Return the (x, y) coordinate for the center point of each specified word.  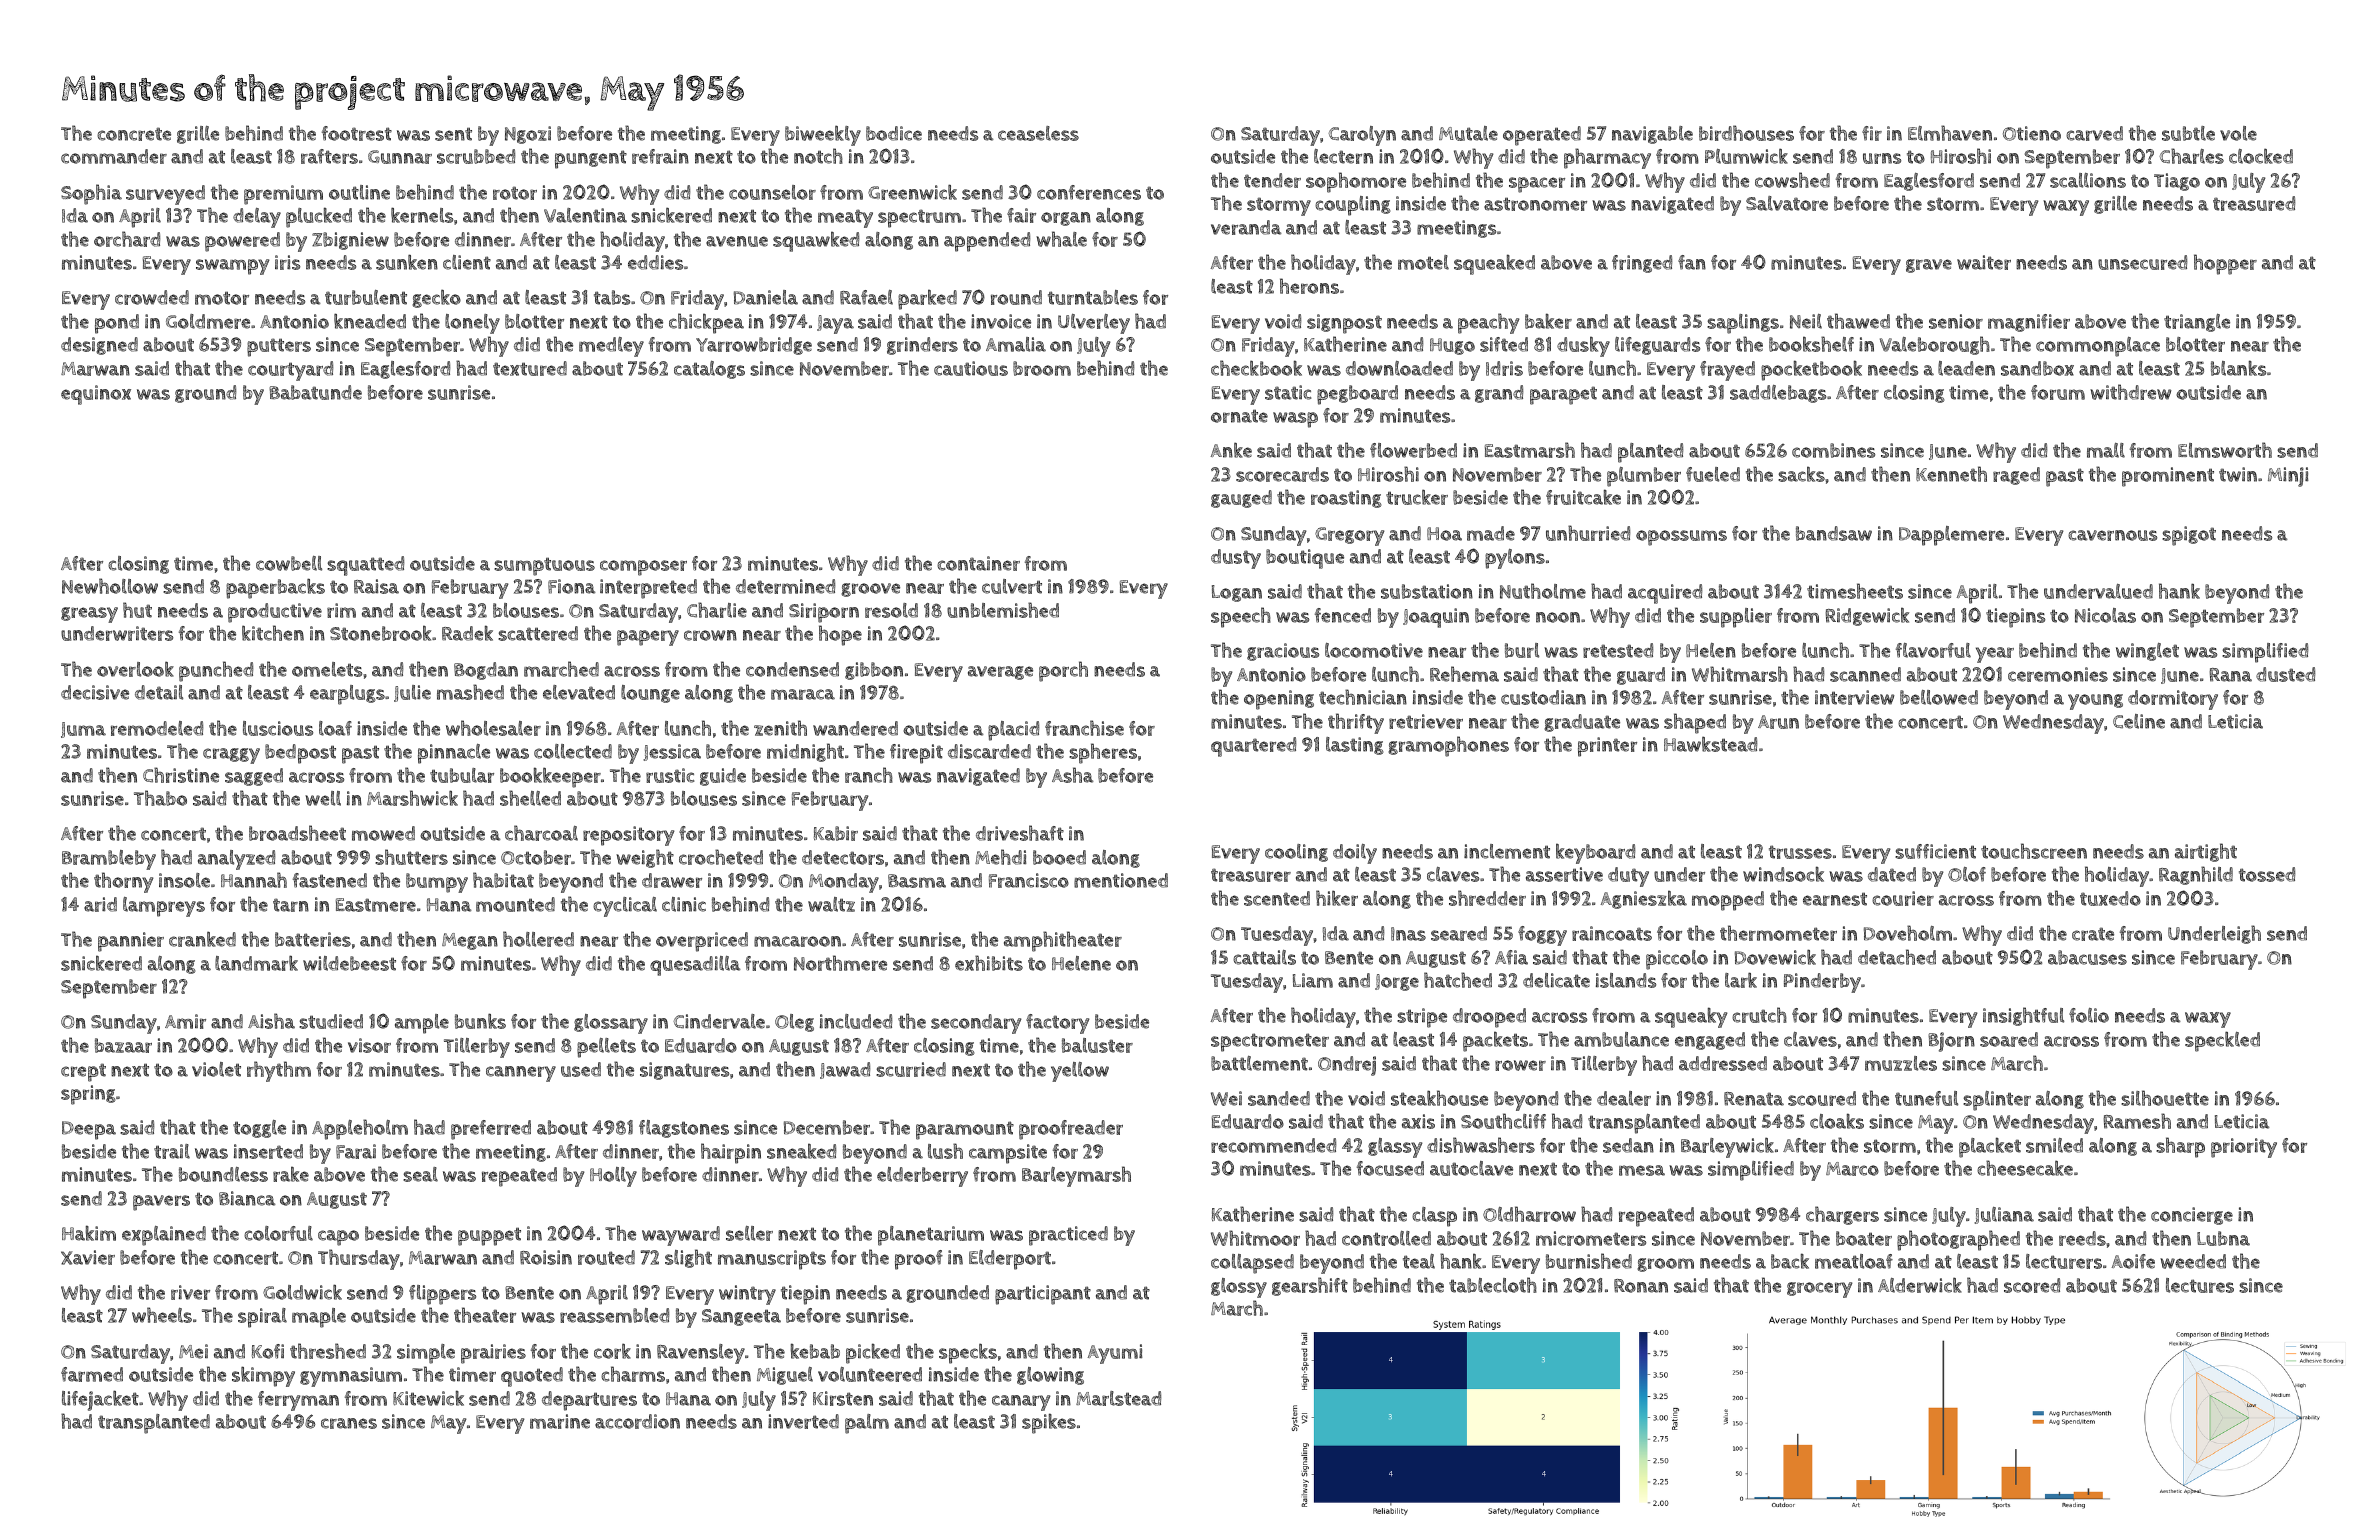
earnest (1835, 899)
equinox (96, 395)
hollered (538, 939)
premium (283, 195)
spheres (1103, 753)
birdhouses (1746, 133)
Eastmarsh (1530, 450)
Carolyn (1362, 136)
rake (291, 1174)
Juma (83, 730)
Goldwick (302, 1292)
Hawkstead (1710, 744)
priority (2244, 1148)
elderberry (922, 1177)
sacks (1801, 474)
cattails (1264, 957)
